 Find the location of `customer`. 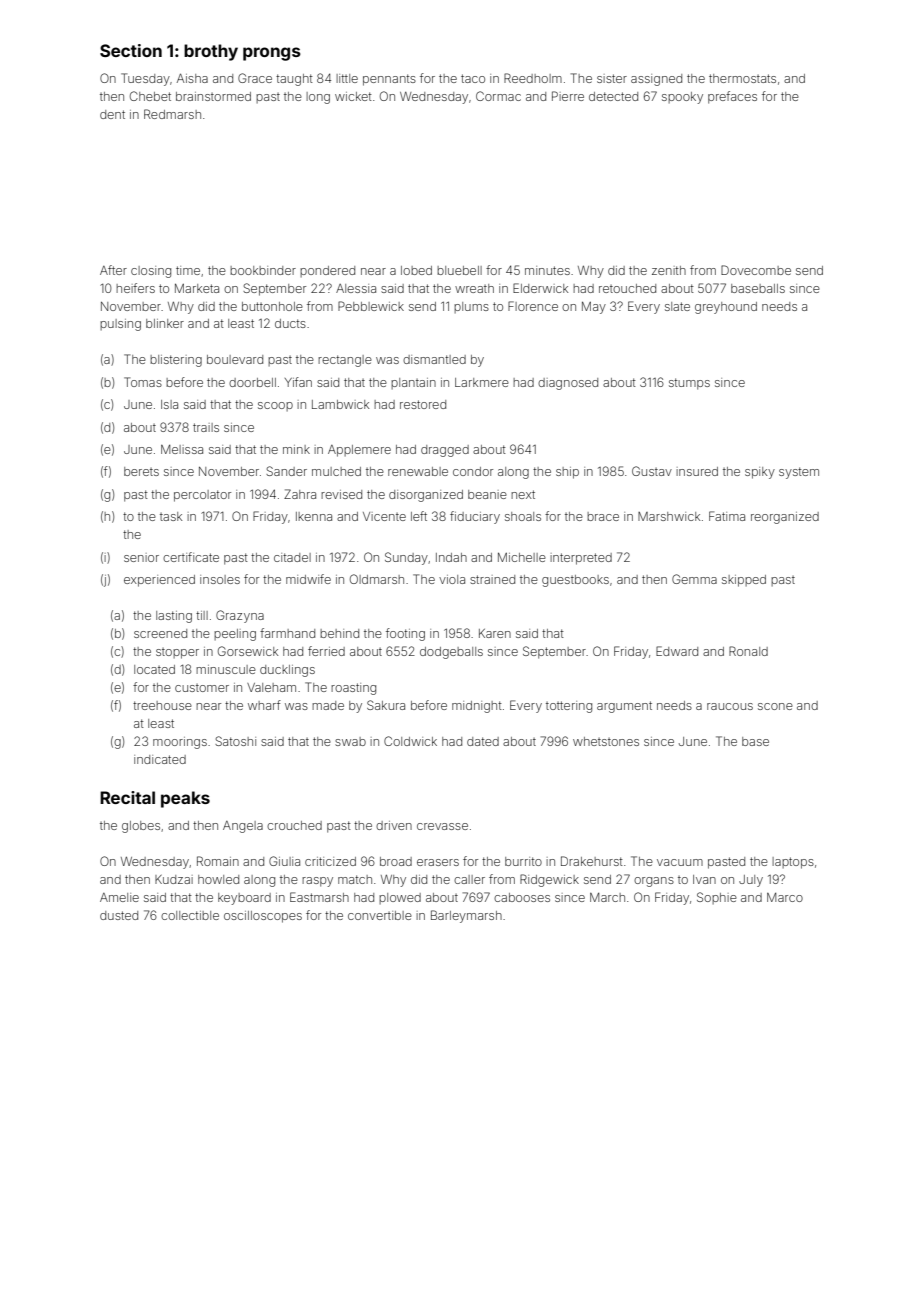

customer is located at coordinates (202, 688).
